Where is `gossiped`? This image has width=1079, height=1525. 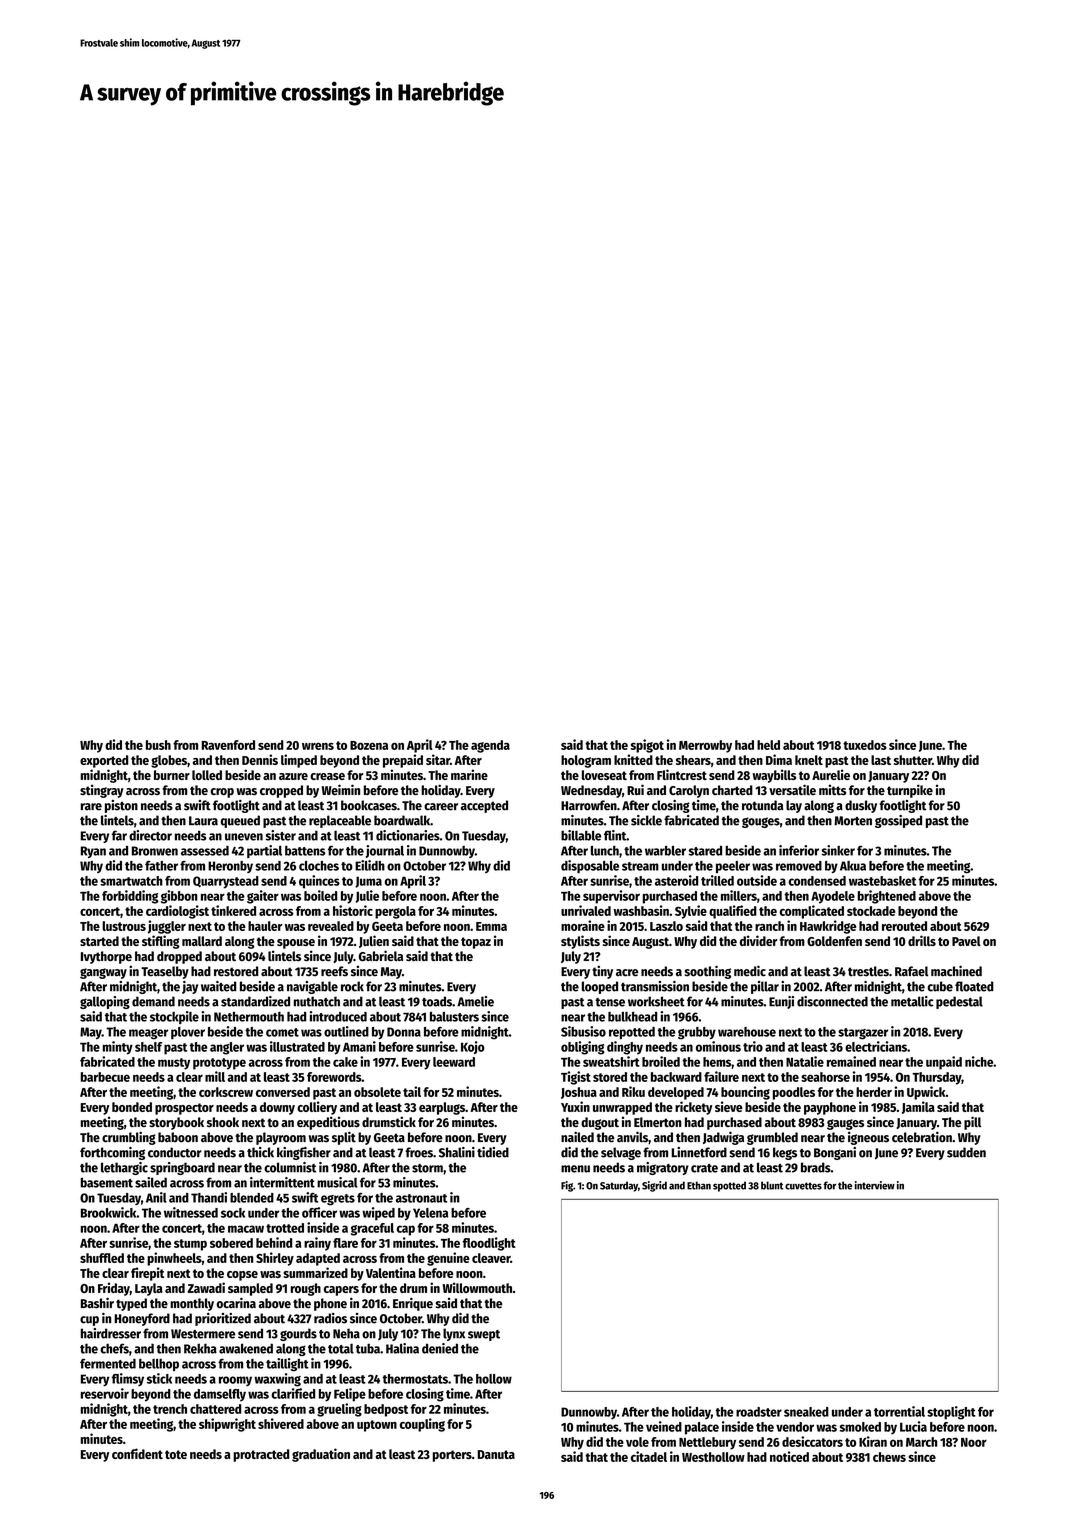 gossiped is located at coordinates (898, 821).
